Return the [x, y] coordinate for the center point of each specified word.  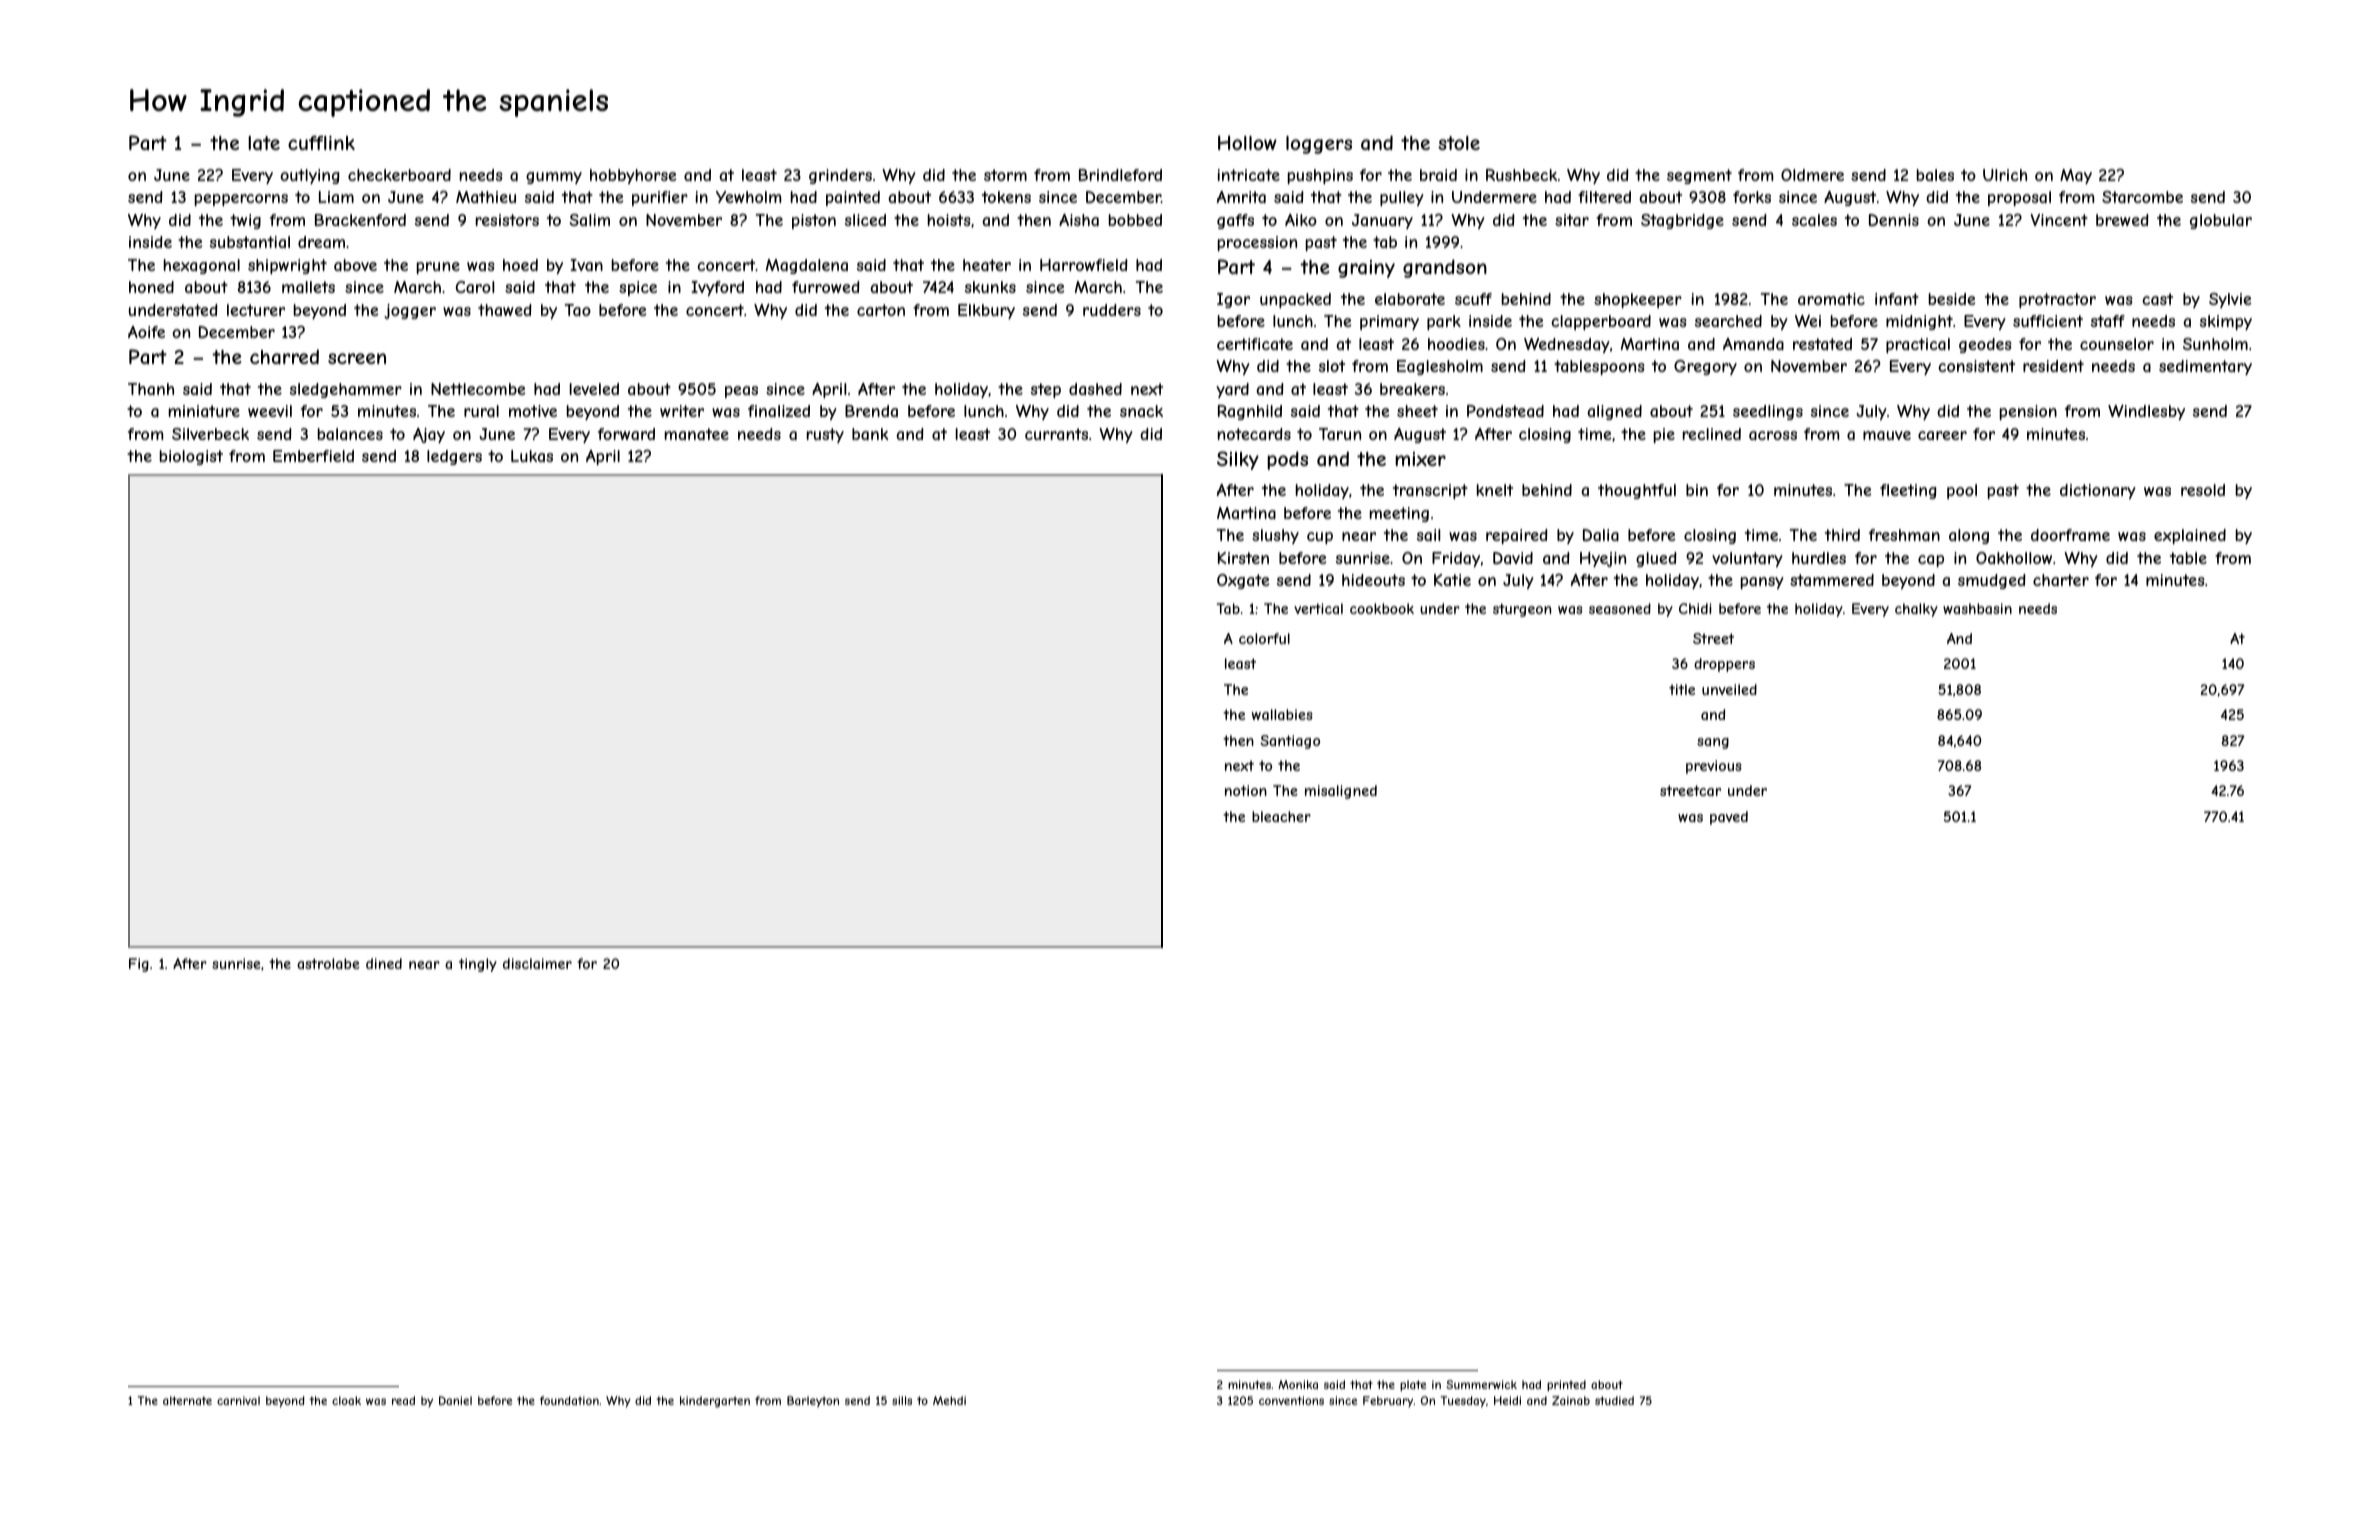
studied [1614, 1400]
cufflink [321, 143]
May [2076, 176]
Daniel [455, 1400]
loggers [1319, 145]
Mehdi [949, 1400]
